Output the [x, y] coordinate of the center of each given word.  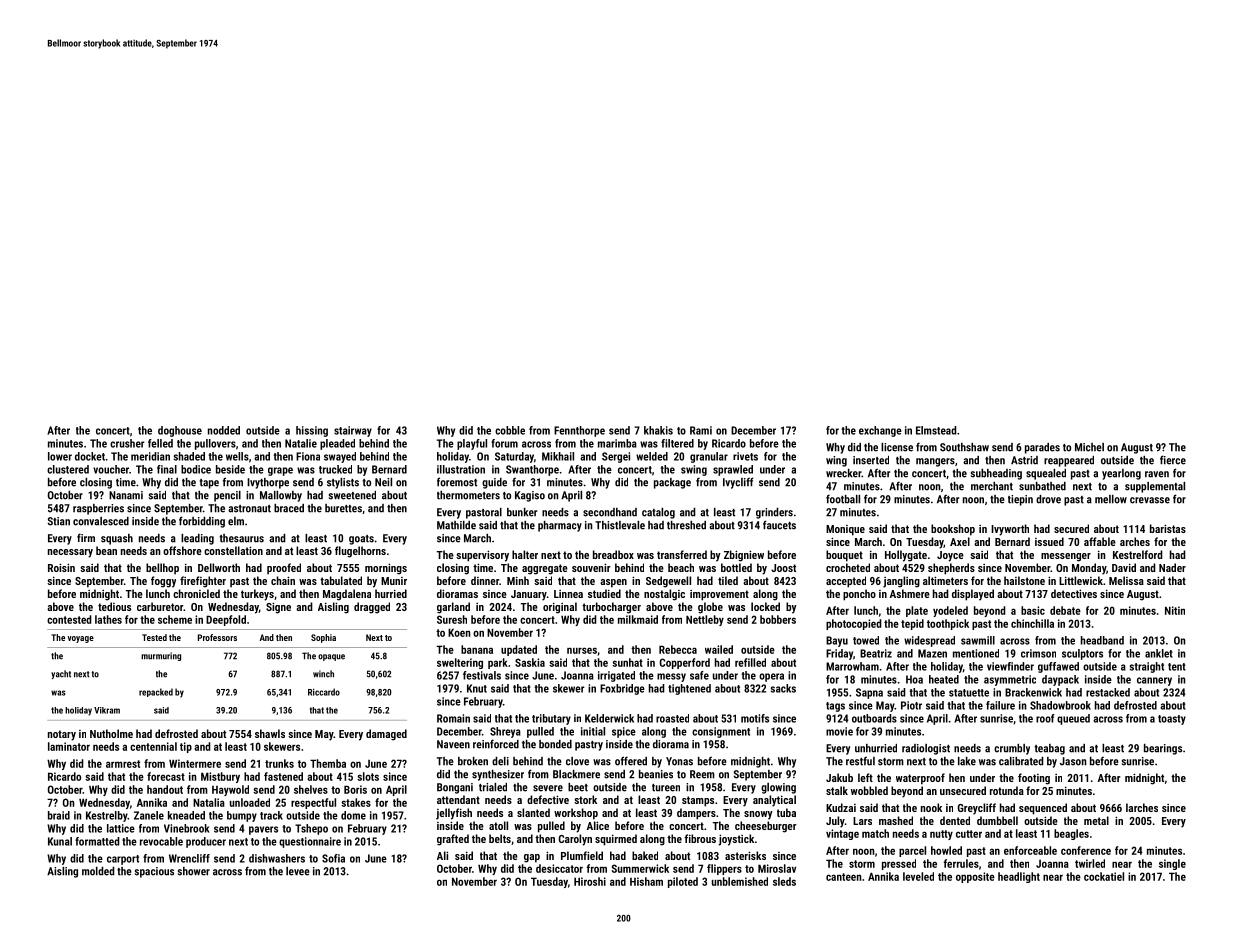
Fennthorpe [579, 431]
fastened [283, 776]
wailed [719, 649]
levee [298, 871]
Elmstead [936, 430]
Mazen [932, 653]
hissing [312, 431]
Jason [1073, 761]
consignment [721, 732]
